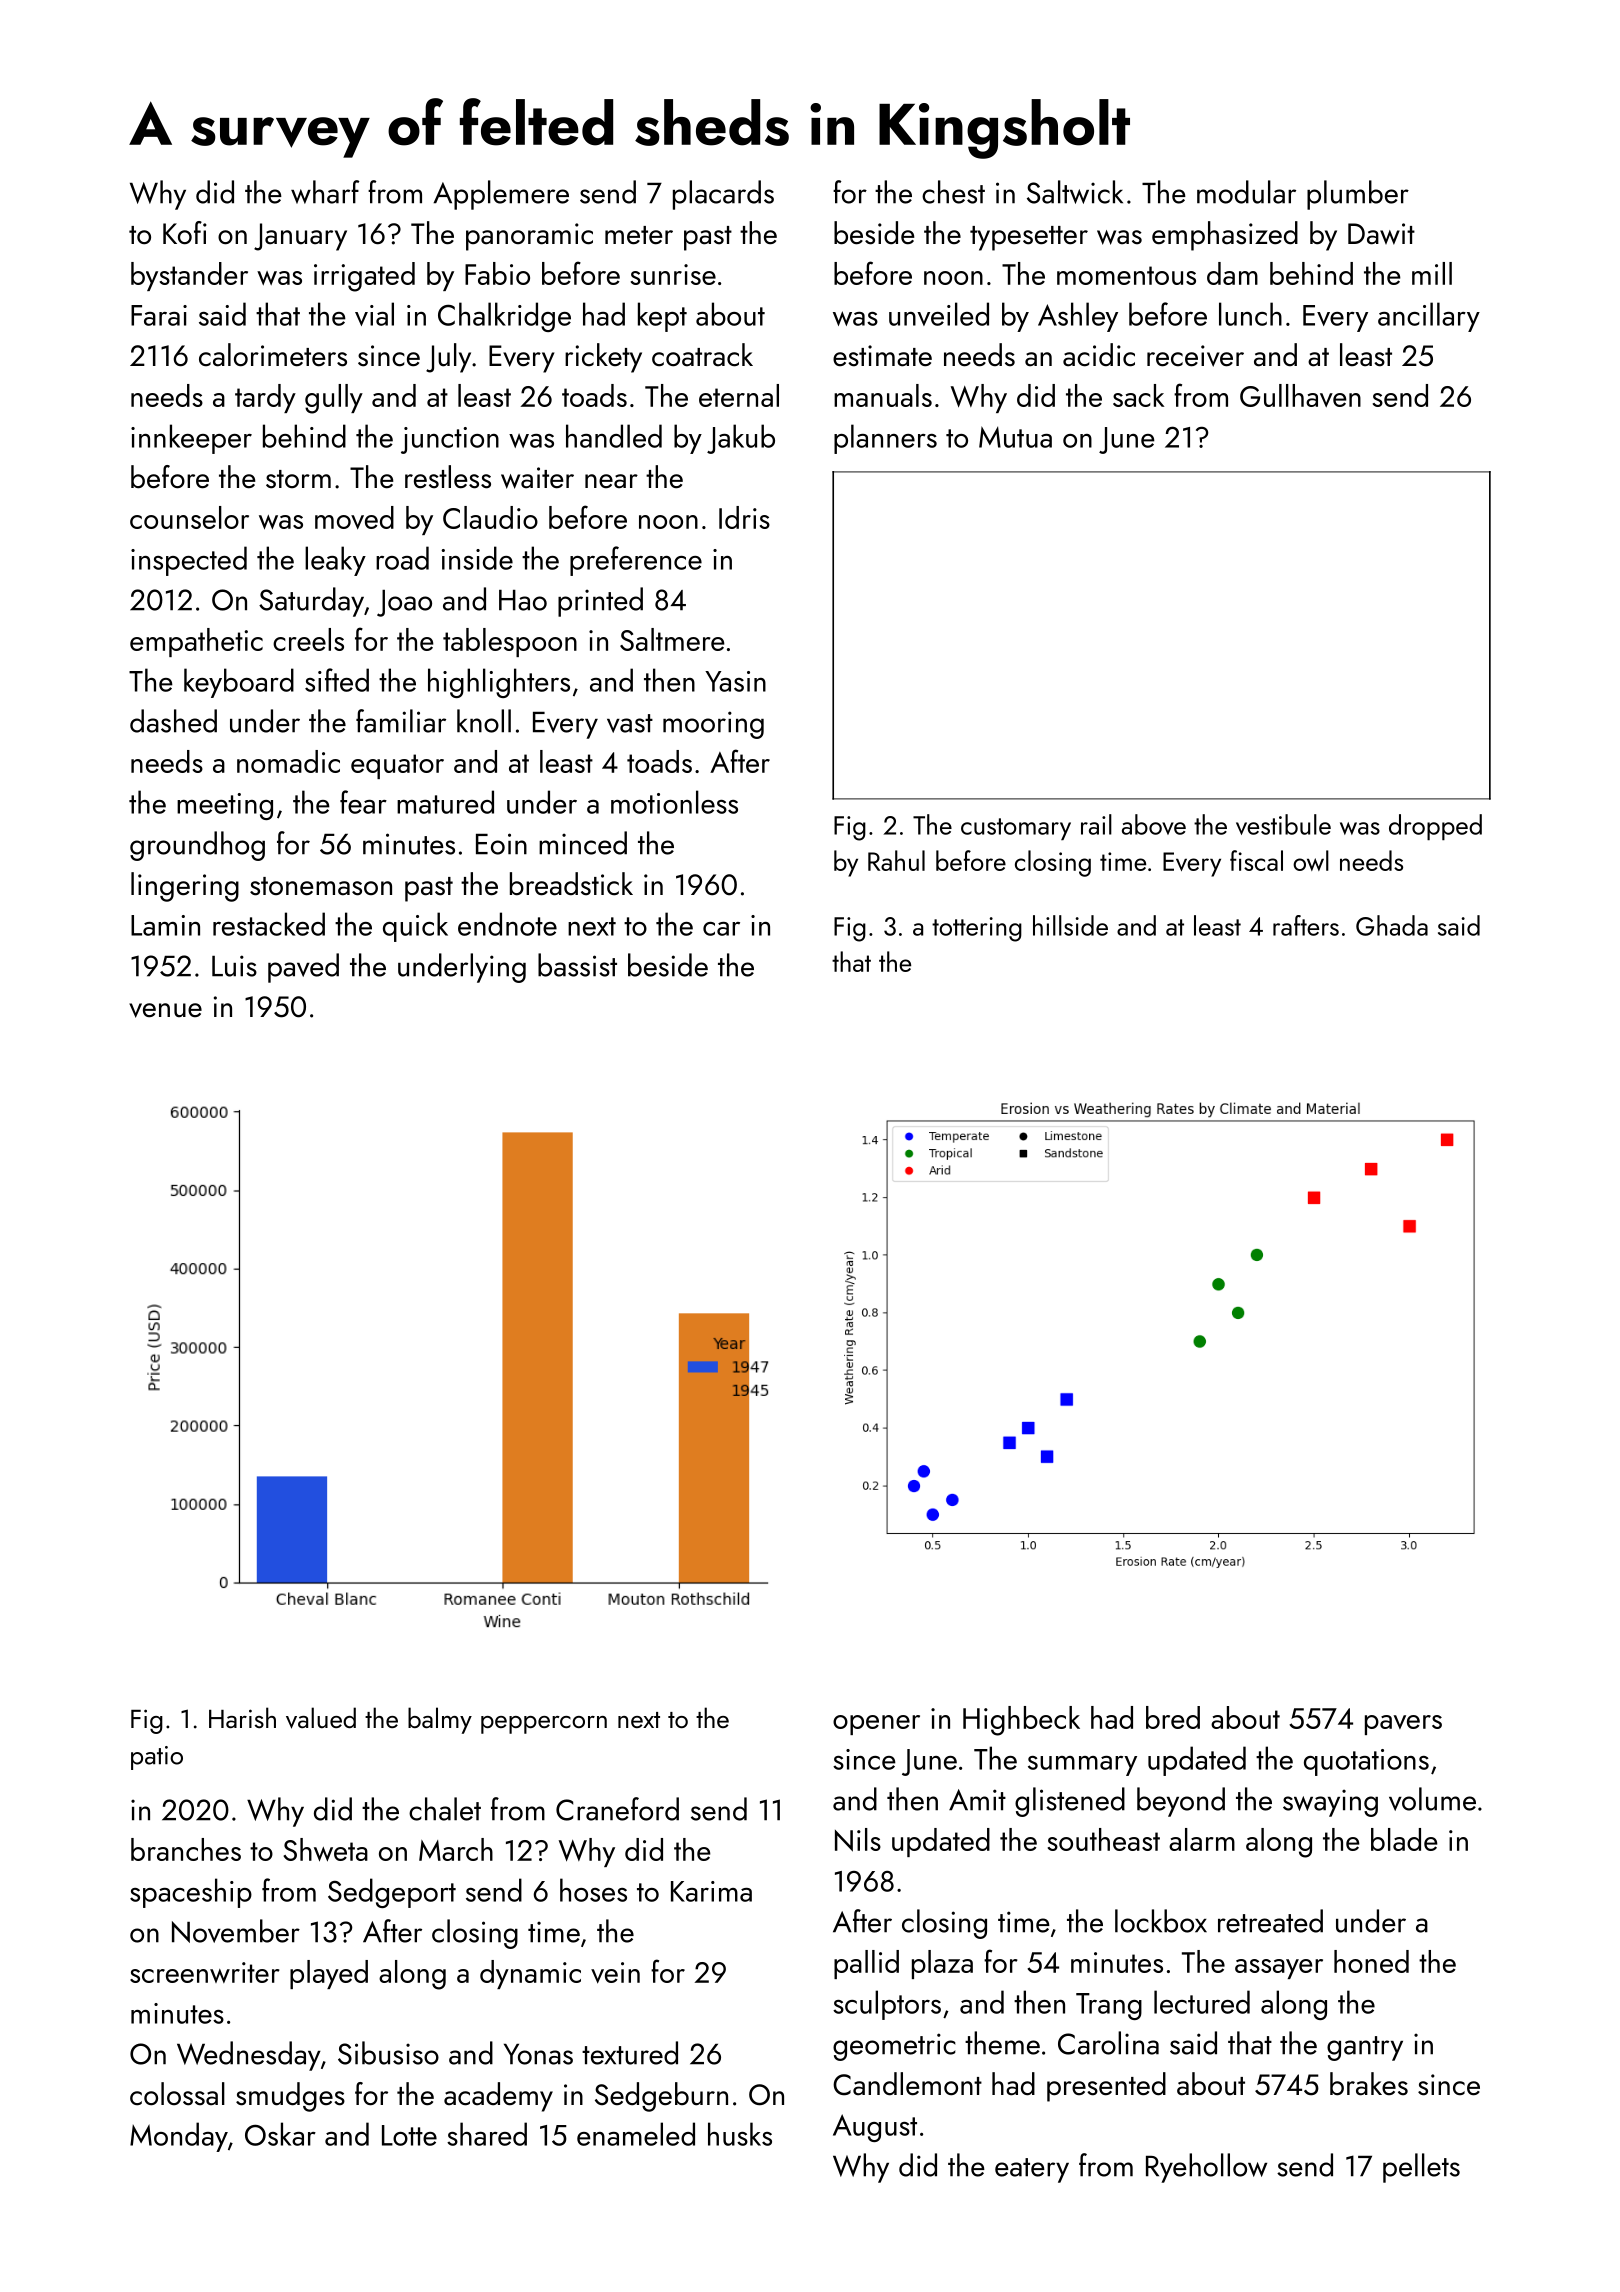 The height and width of the document is (2292, 1620). I want to click on innkeeper, so click(191, 439).
